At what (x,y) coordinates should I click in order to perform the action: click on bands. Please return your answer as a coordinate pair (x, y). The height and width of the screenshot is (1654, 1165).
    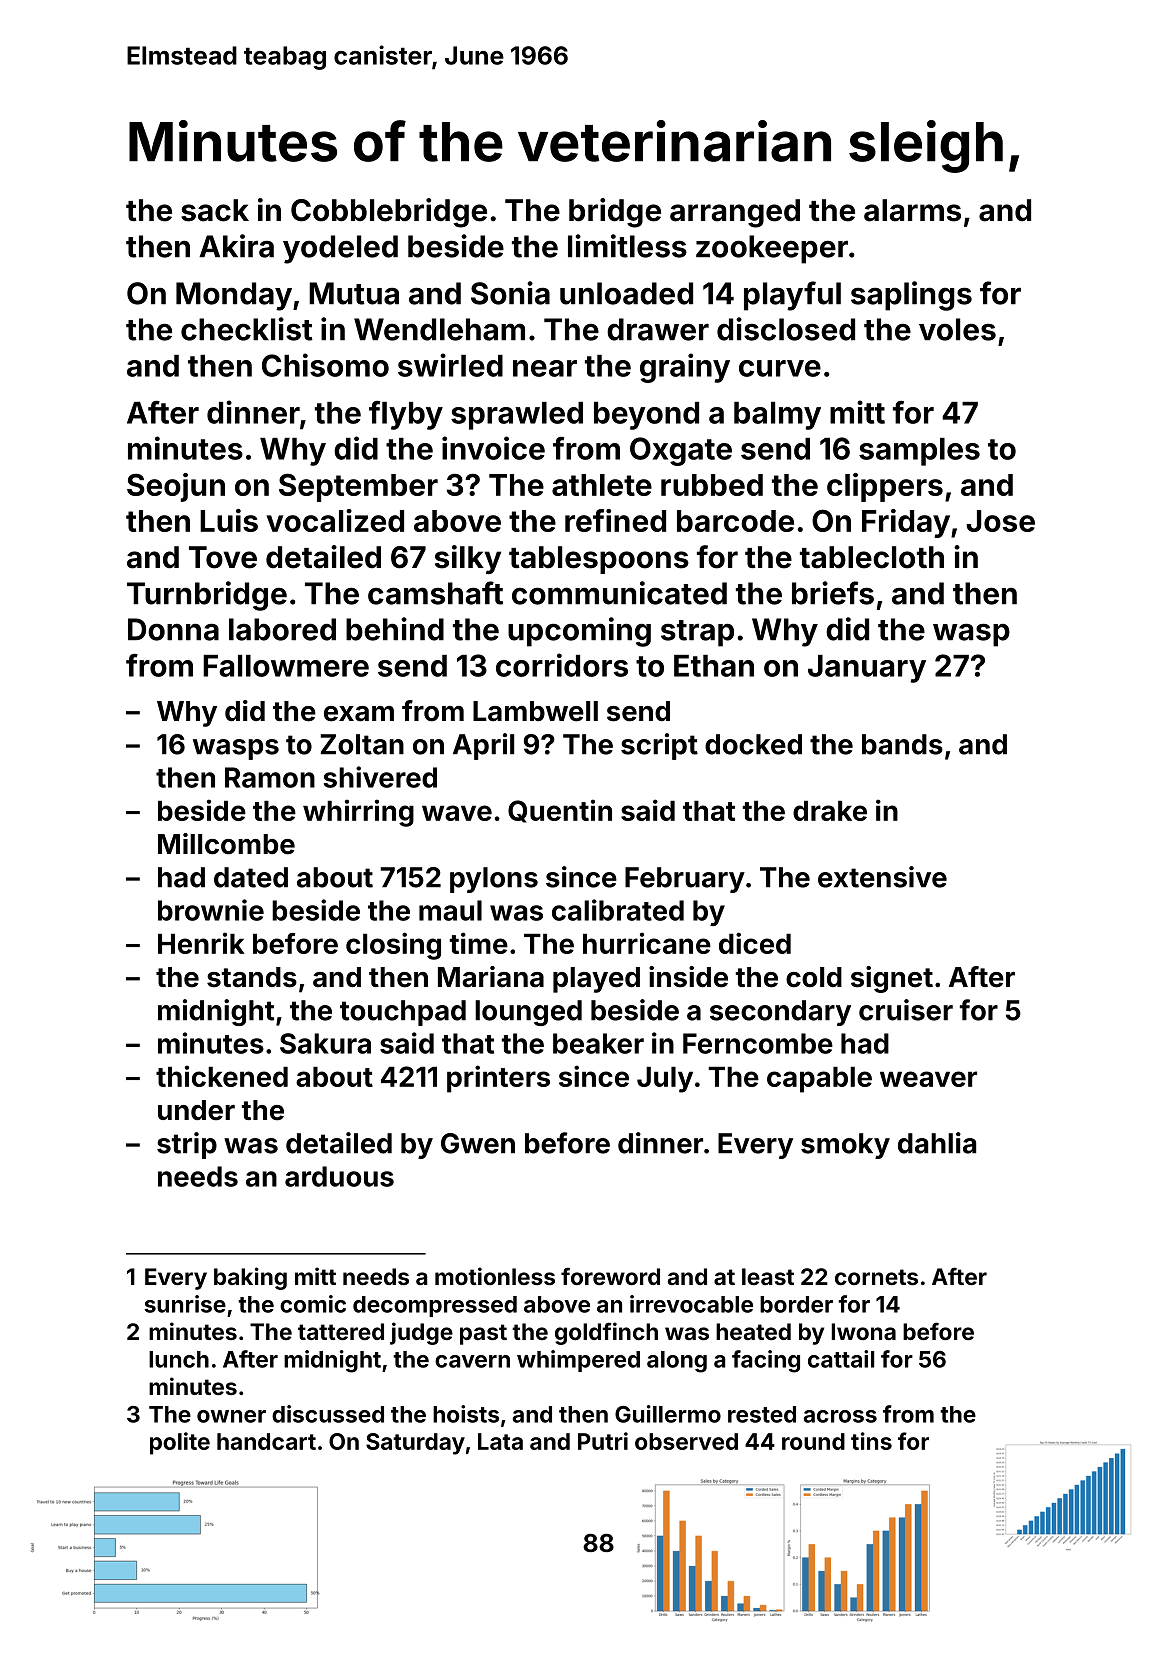
    Looking at the image, I should click on (902, 744).
